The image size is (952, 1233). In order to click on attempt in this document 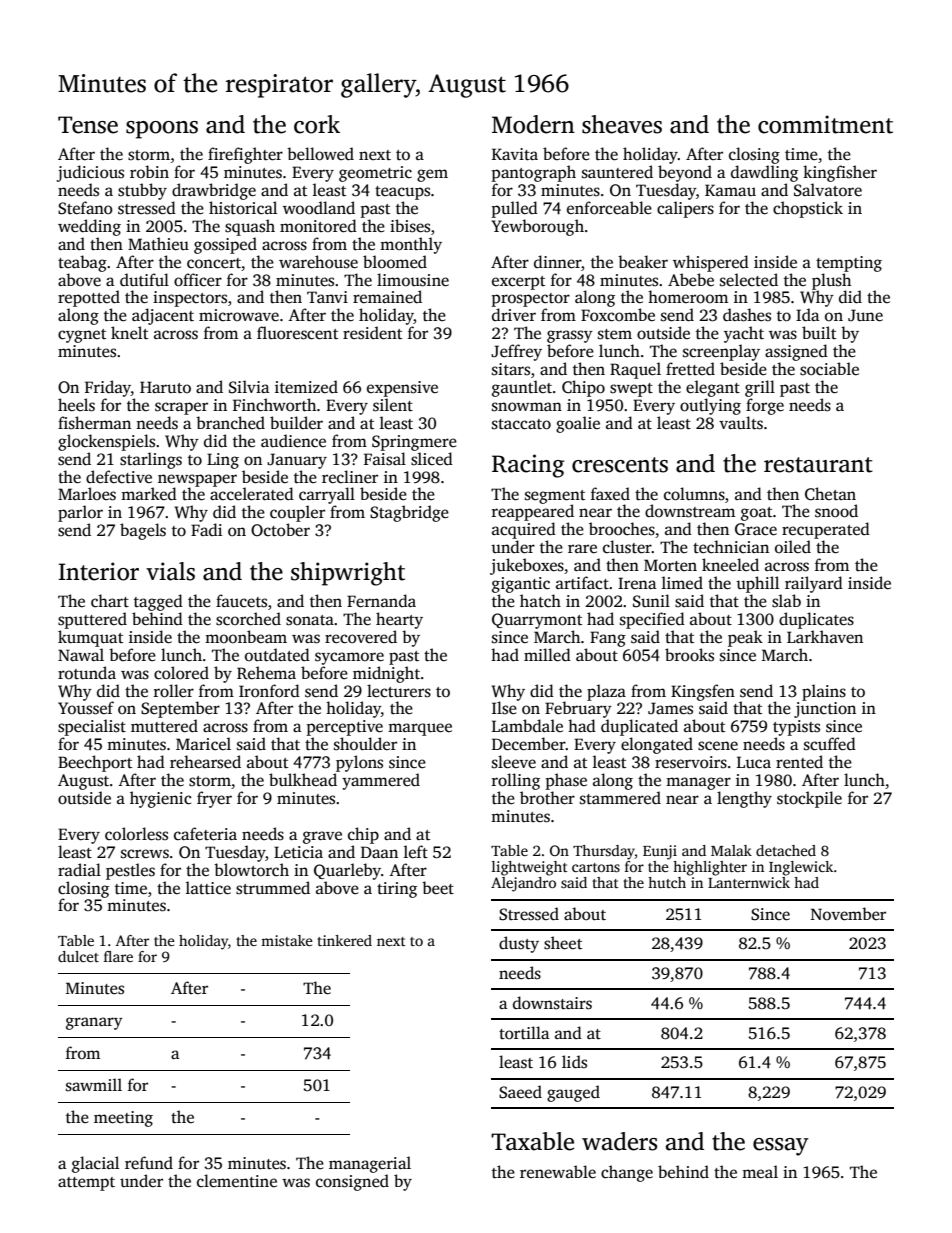, I will do `click(86, 1184)`.
